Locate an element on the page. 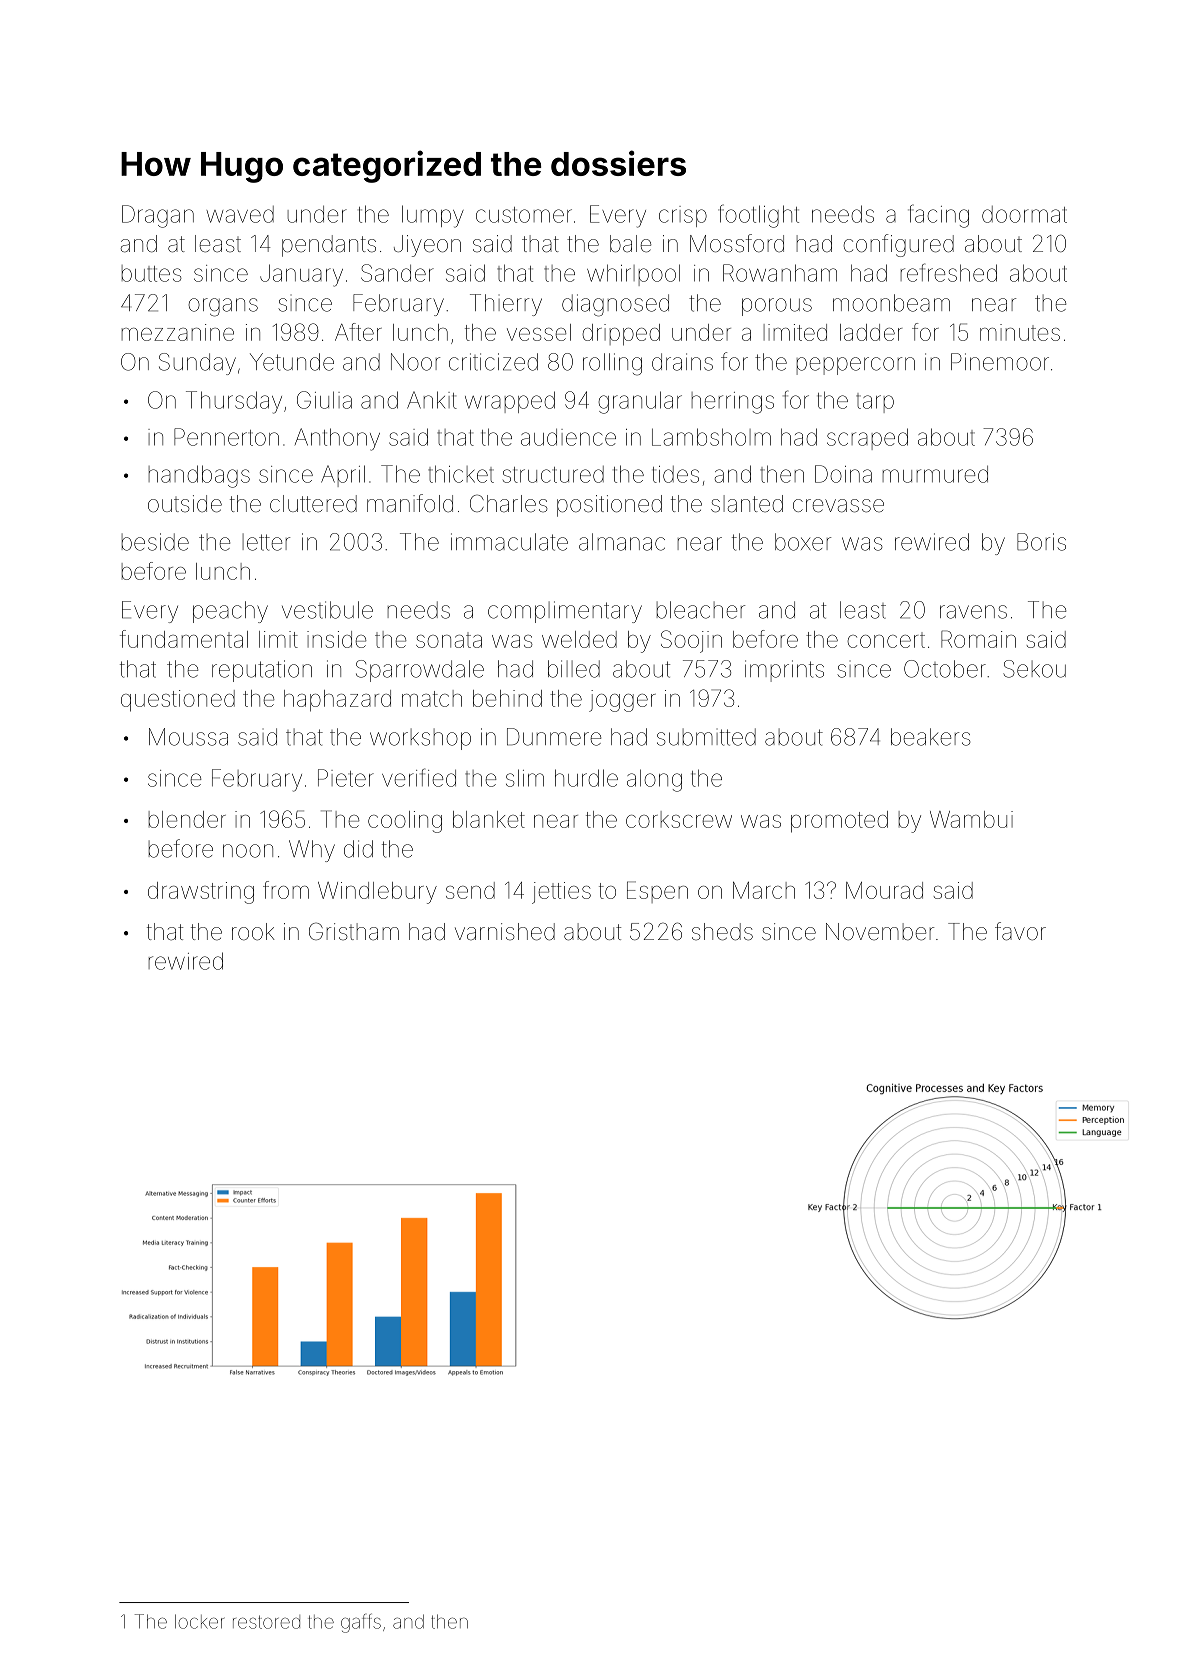 The width and height of the image is (1187, 1679). Giulia is located at coordinates (324, 400).
